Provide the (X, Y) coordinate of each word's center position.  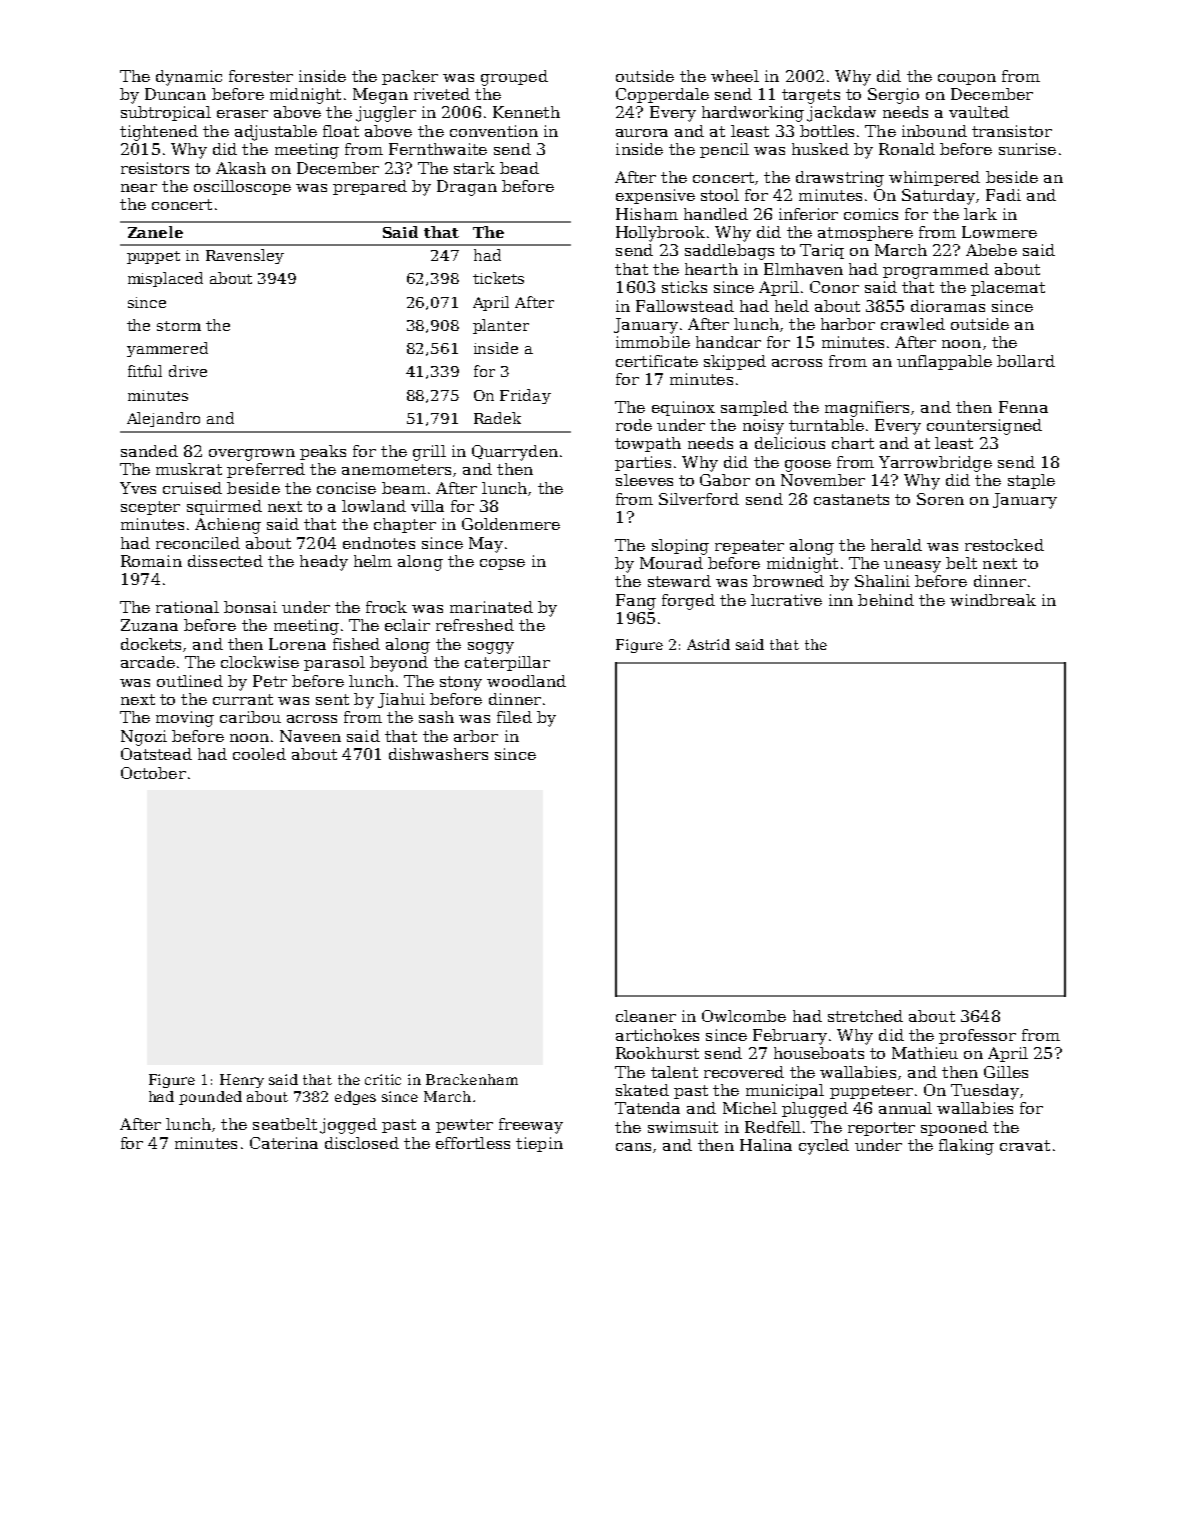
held (792, 306)
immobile (653, 342)
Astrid (708, 644)
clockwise (260, 662)
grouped (514, 78)
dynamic (189, 78)
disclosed (362, 1143)
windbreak (993, 600)
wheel (735, 76)
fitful (145, 371)
